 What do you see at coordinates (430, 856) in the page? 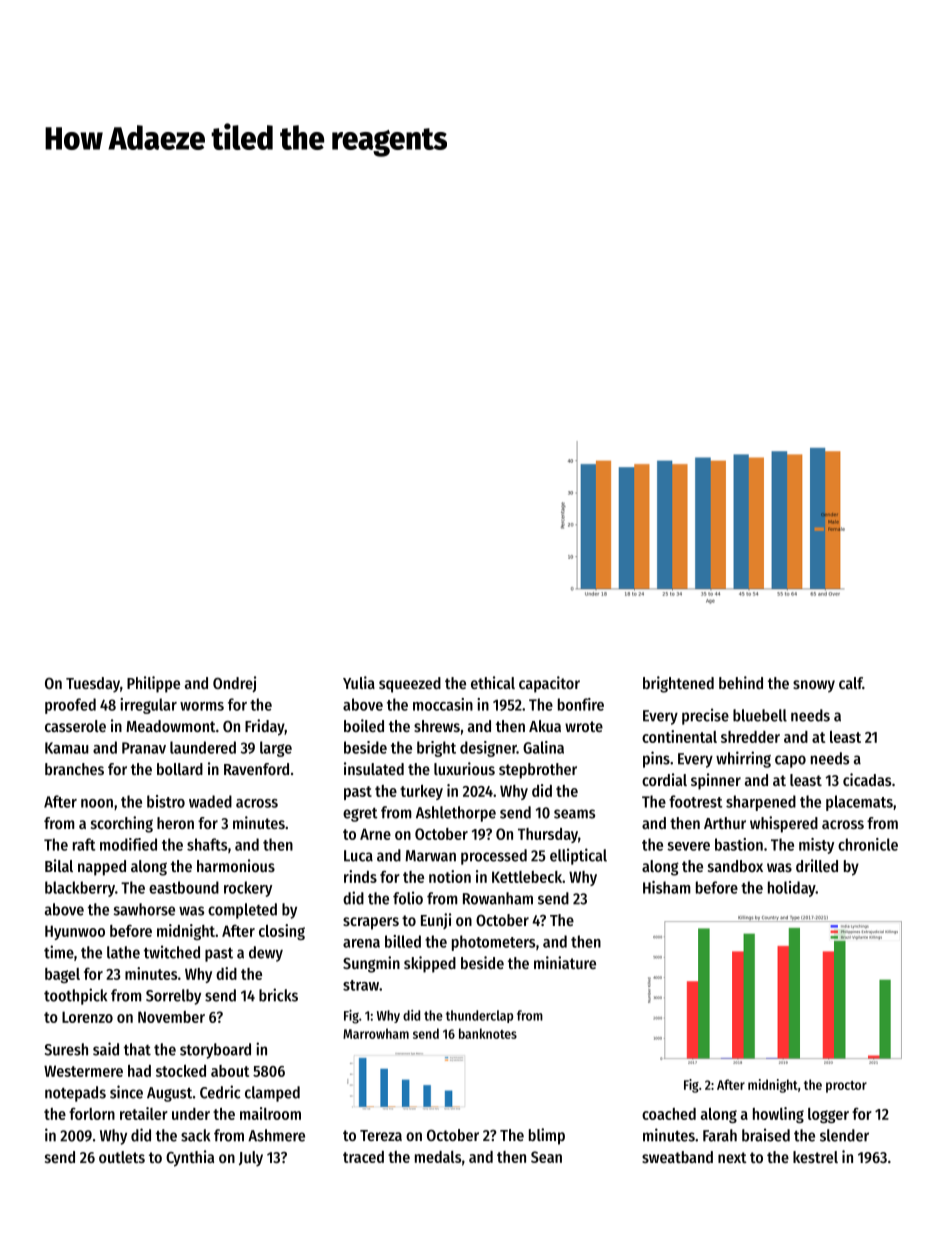
I see `Marwan` at bounding box center [430, 856].
